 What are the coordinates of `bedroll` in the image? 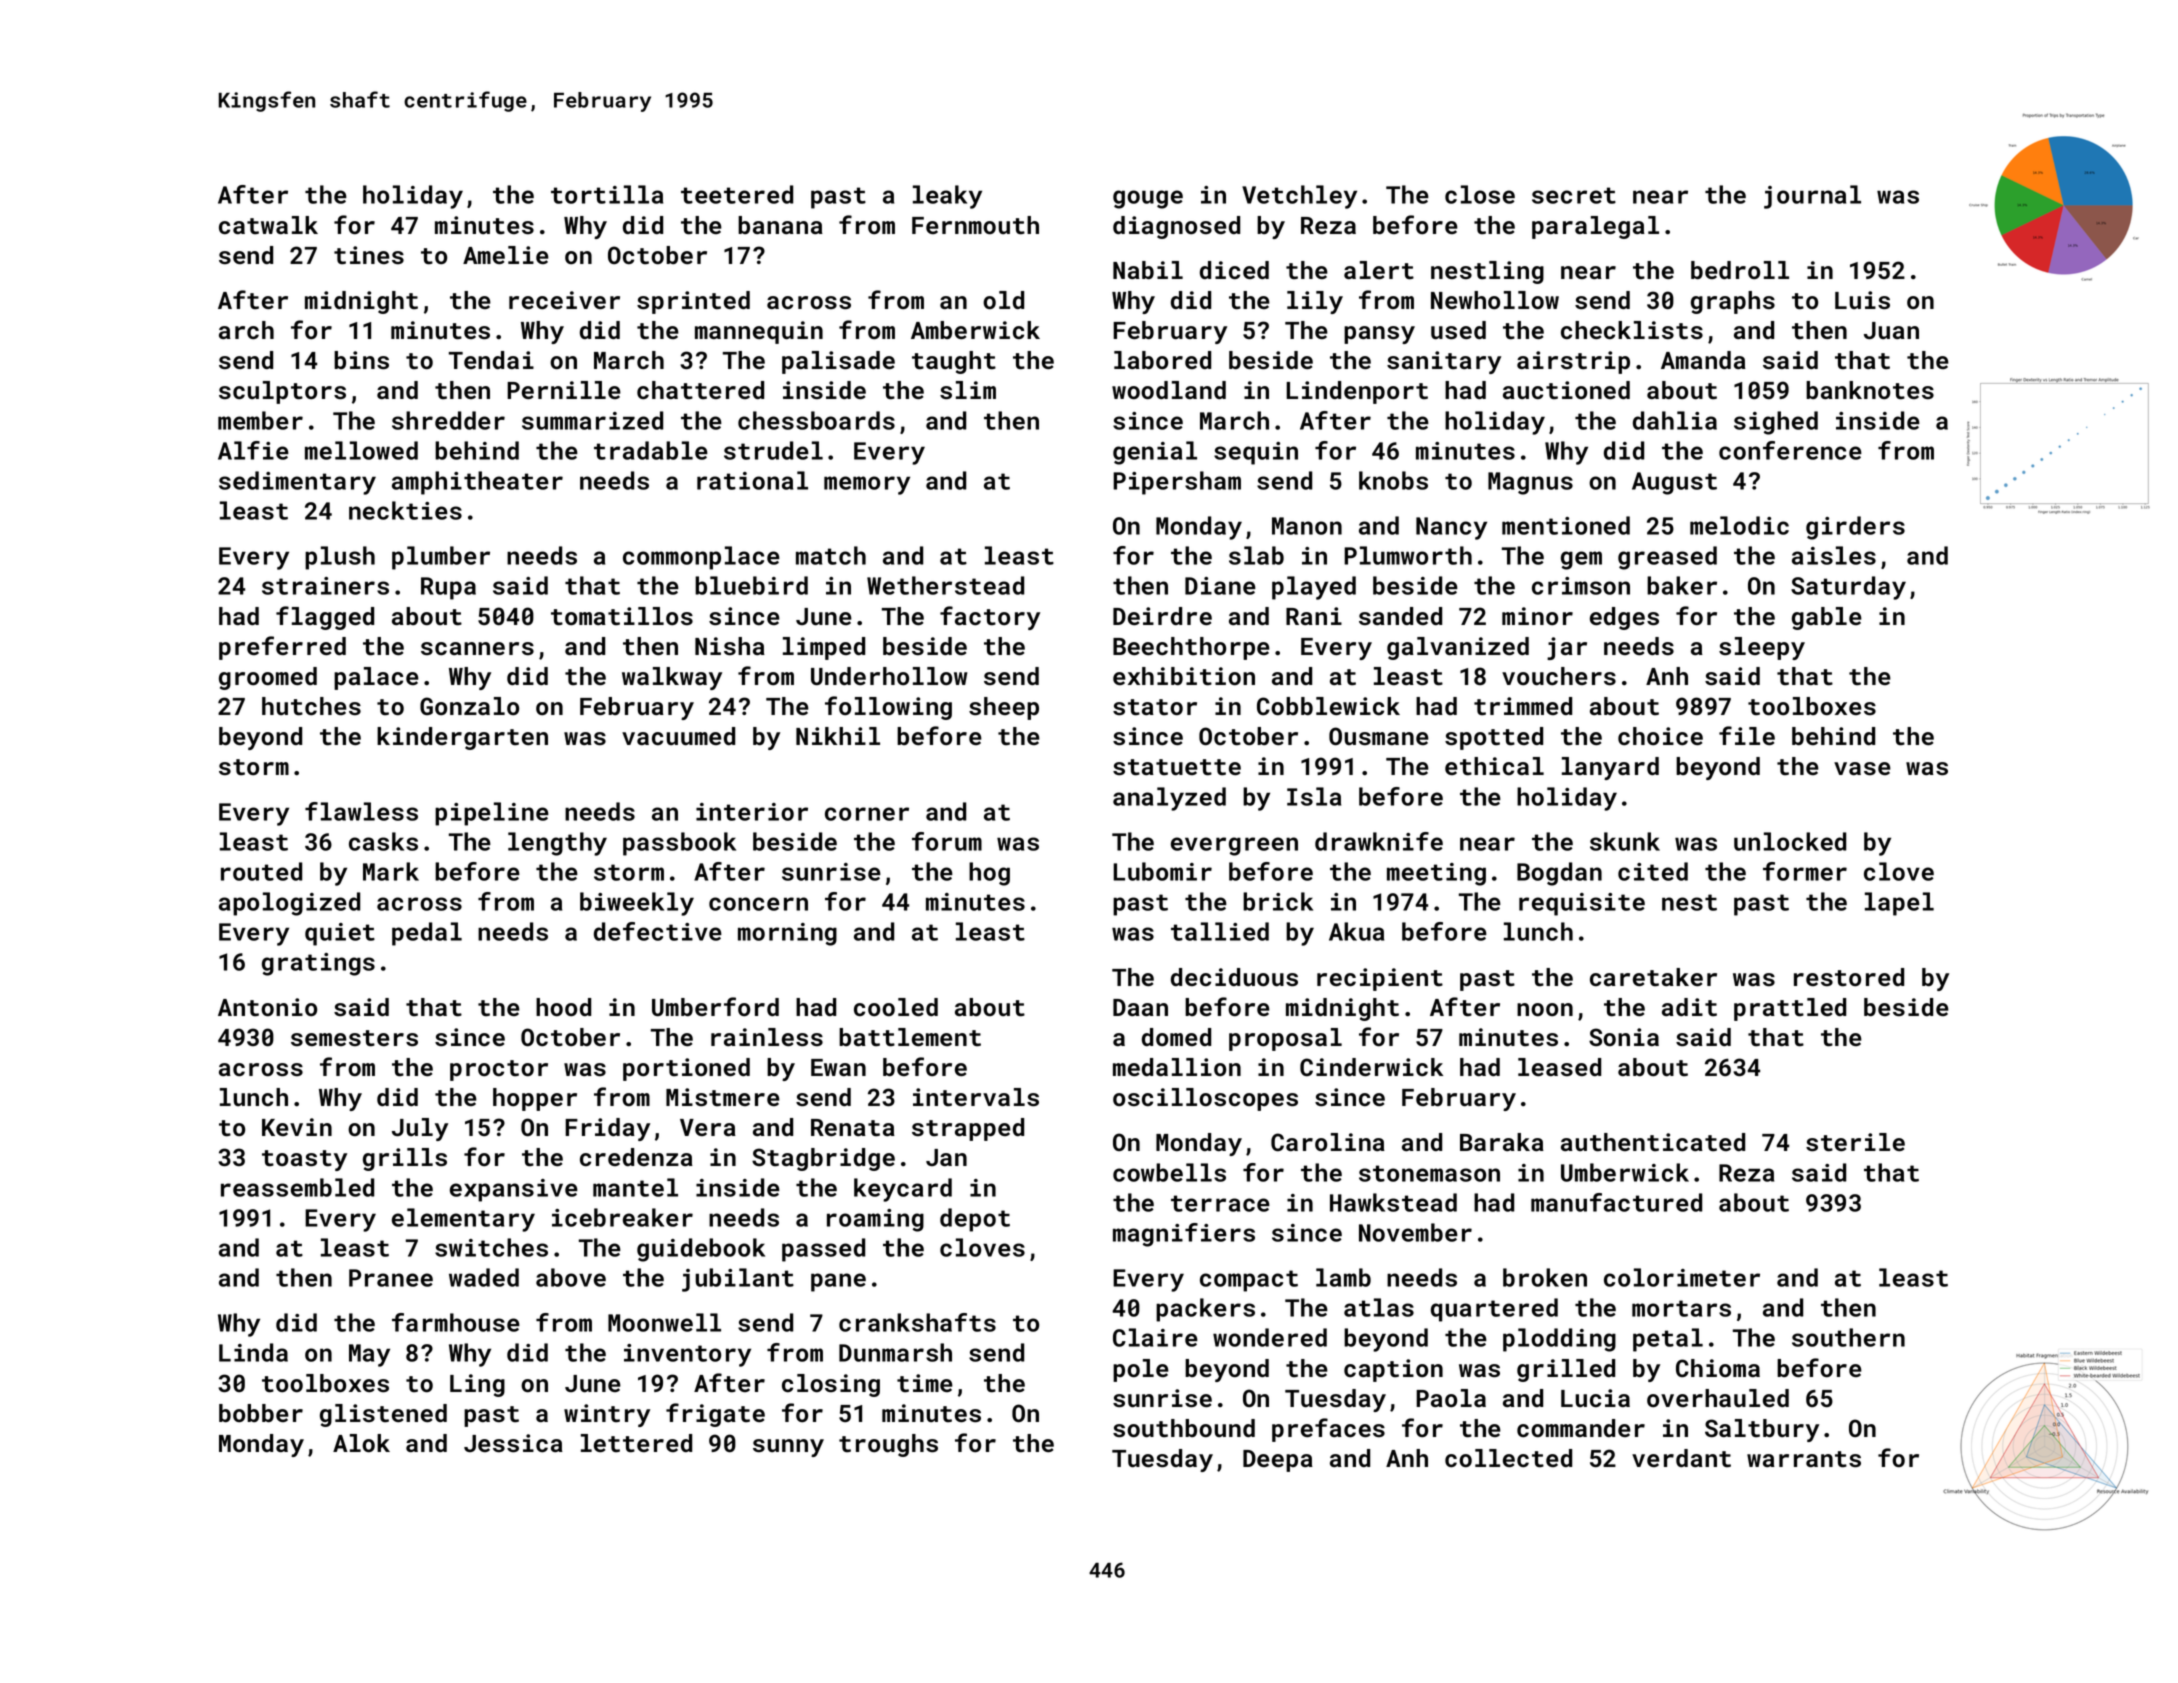 It's located at (1740, 270).
